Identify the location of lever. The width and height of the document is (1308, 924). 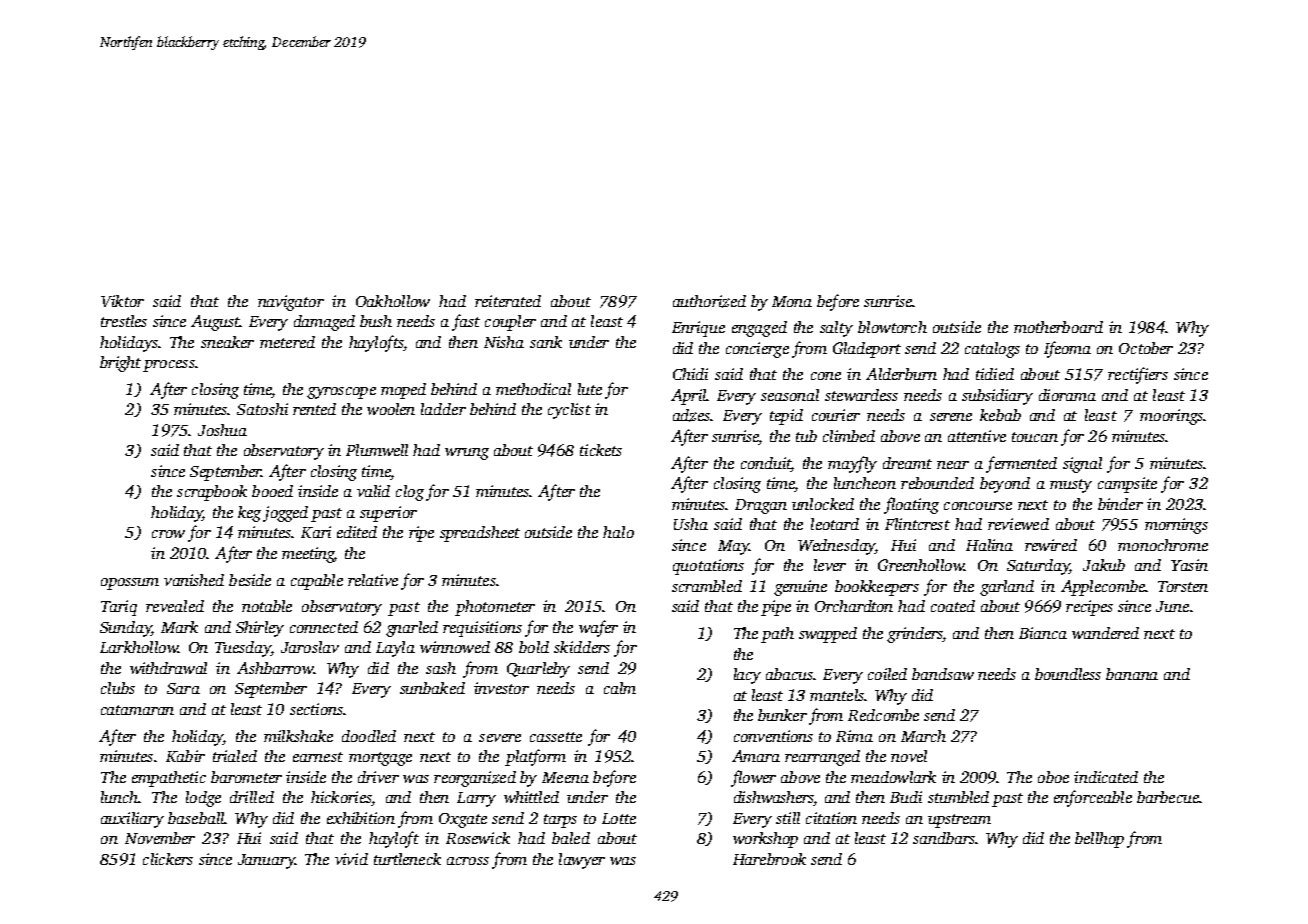
(830, 565).
